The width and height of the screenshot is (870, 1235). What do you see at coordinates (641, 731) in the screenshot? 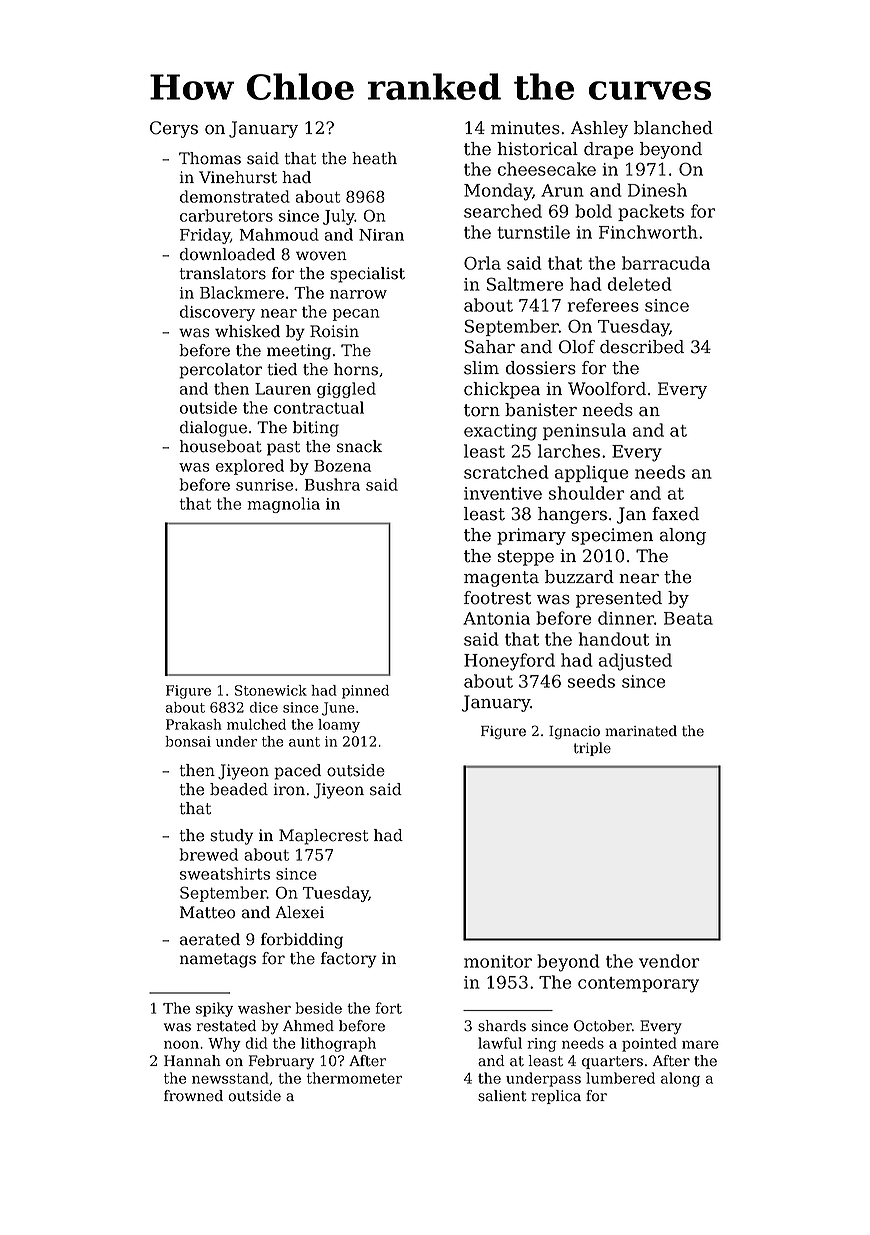
I see `marinated` at bounding box center [641, 731].
